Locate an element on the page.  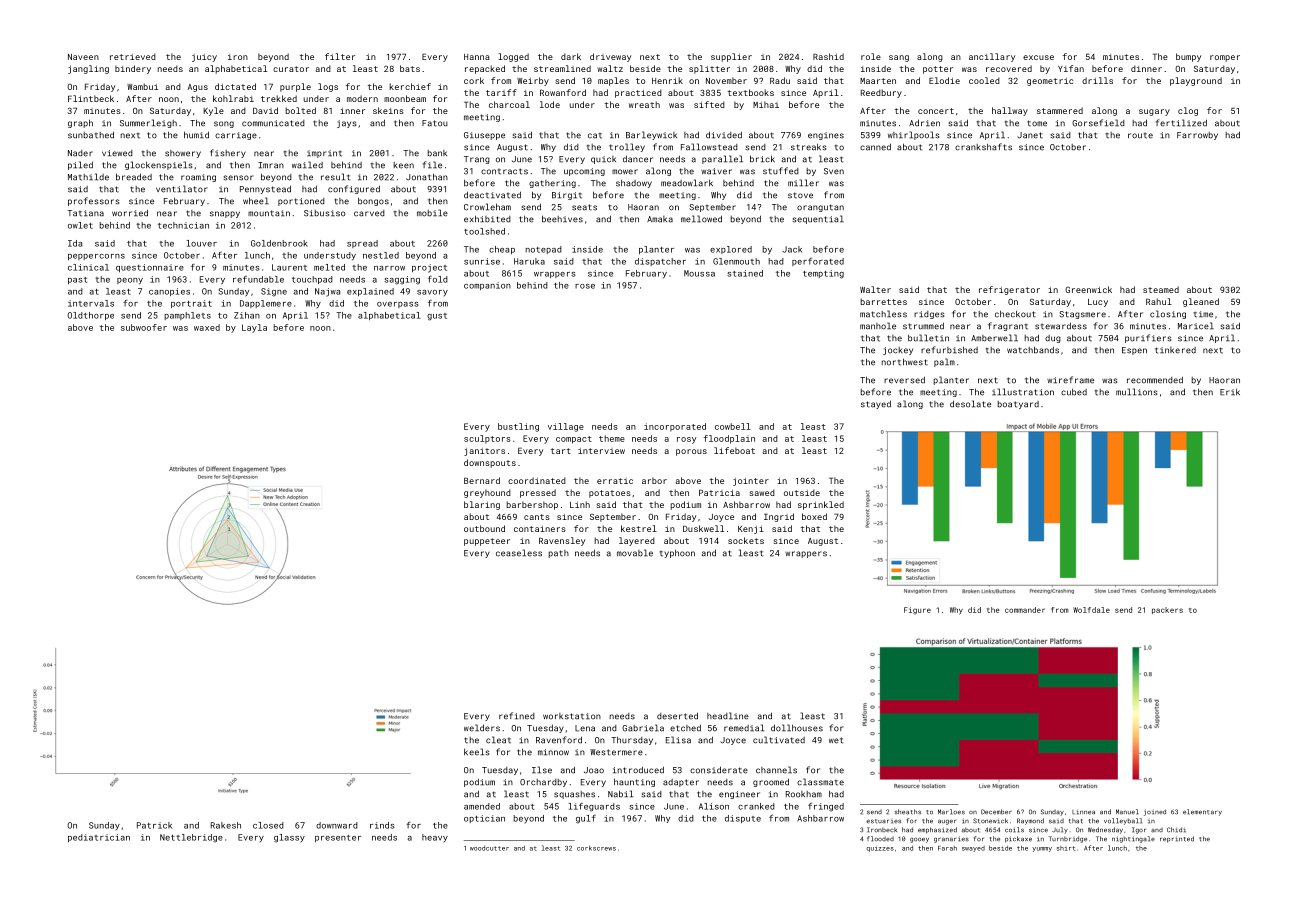
dark is located at coordinates (571, 56).
